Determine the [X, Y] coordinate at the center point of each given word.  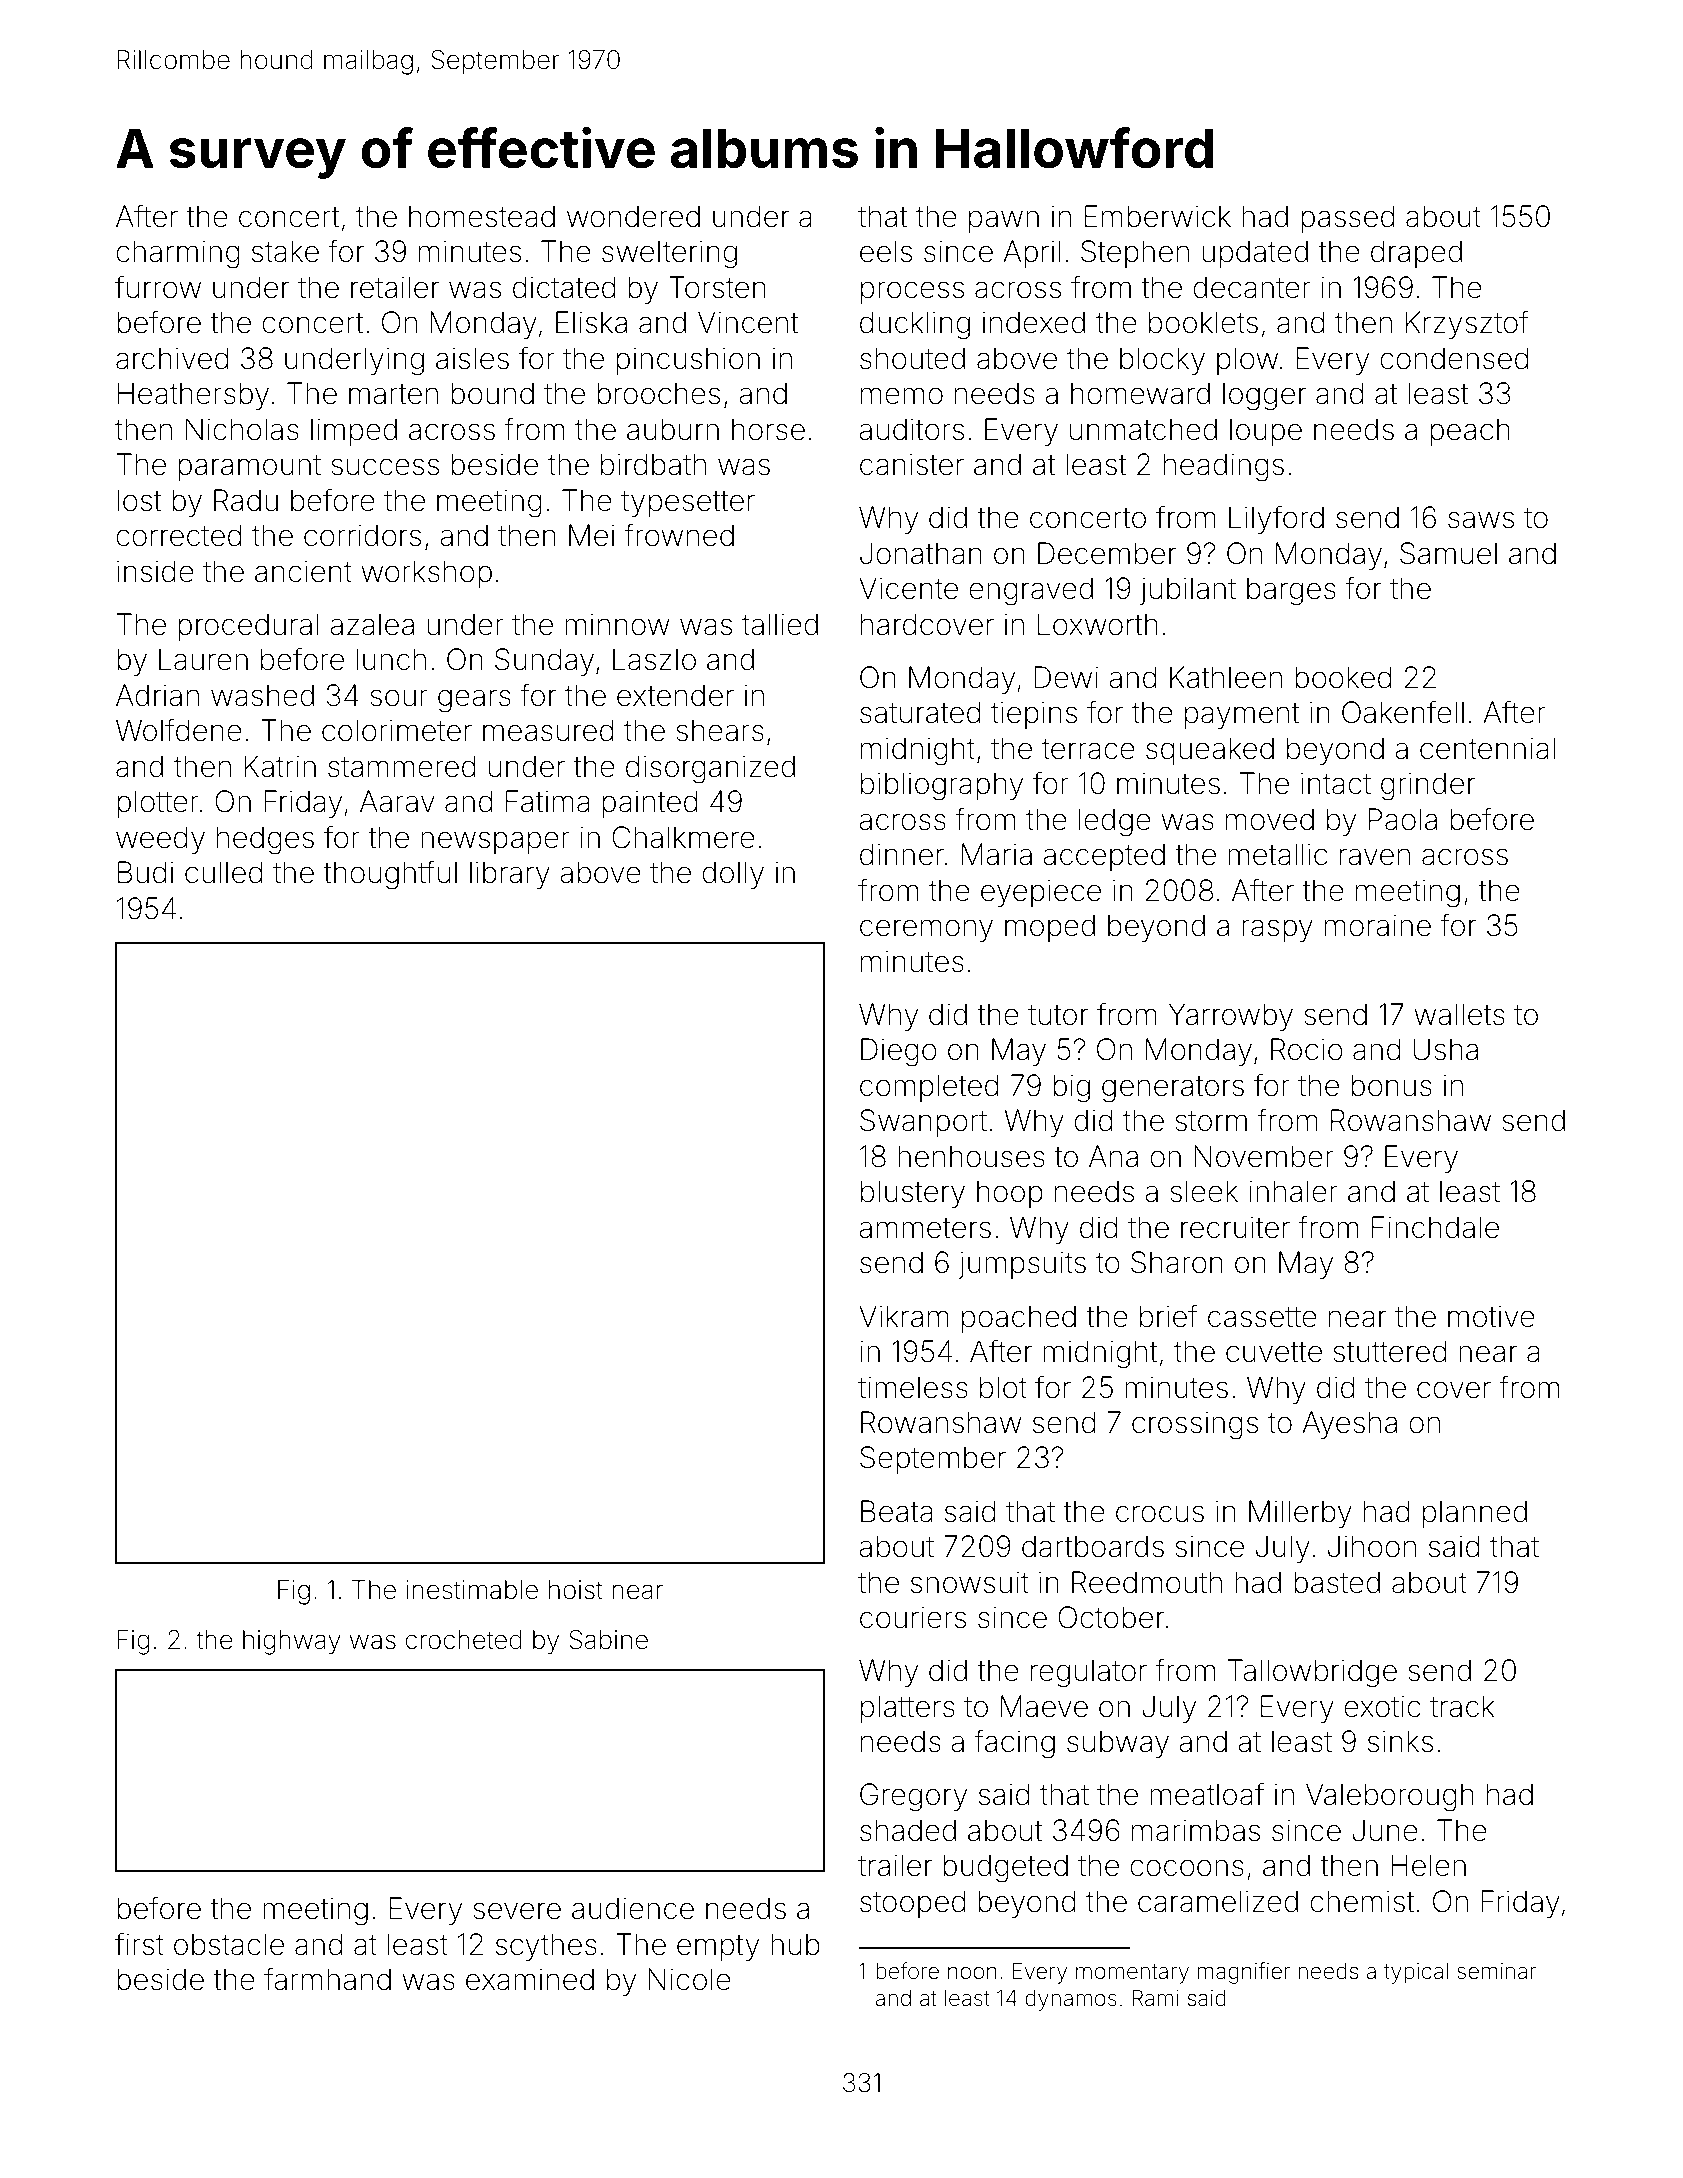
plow [1247, 361]
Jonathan [921, 553]
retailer [395, 287]
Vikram [904, 1316]
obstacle [229, 1944]
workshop [426, 574]
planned [1475, 1514]
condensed [1454, 358]
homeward [1140, 393]
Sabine [608, 1640]
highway [292, 1642]
